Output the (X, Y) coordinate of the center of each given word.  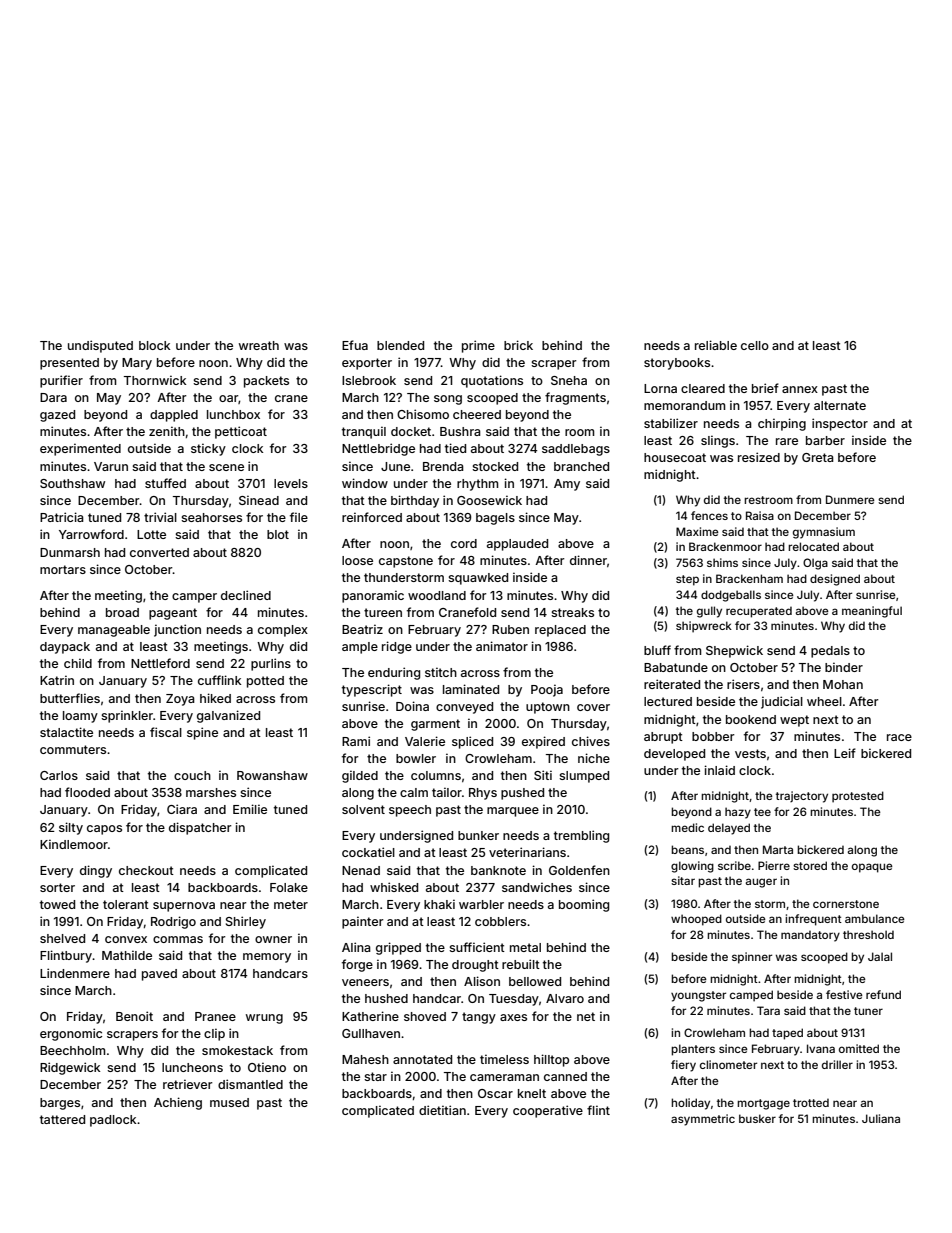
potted (265, 682)
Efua (355, 345)
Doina (412, 706)
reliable (716, 345)
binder (844, 667)
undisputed (100, 346)
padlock (113, 1121)
